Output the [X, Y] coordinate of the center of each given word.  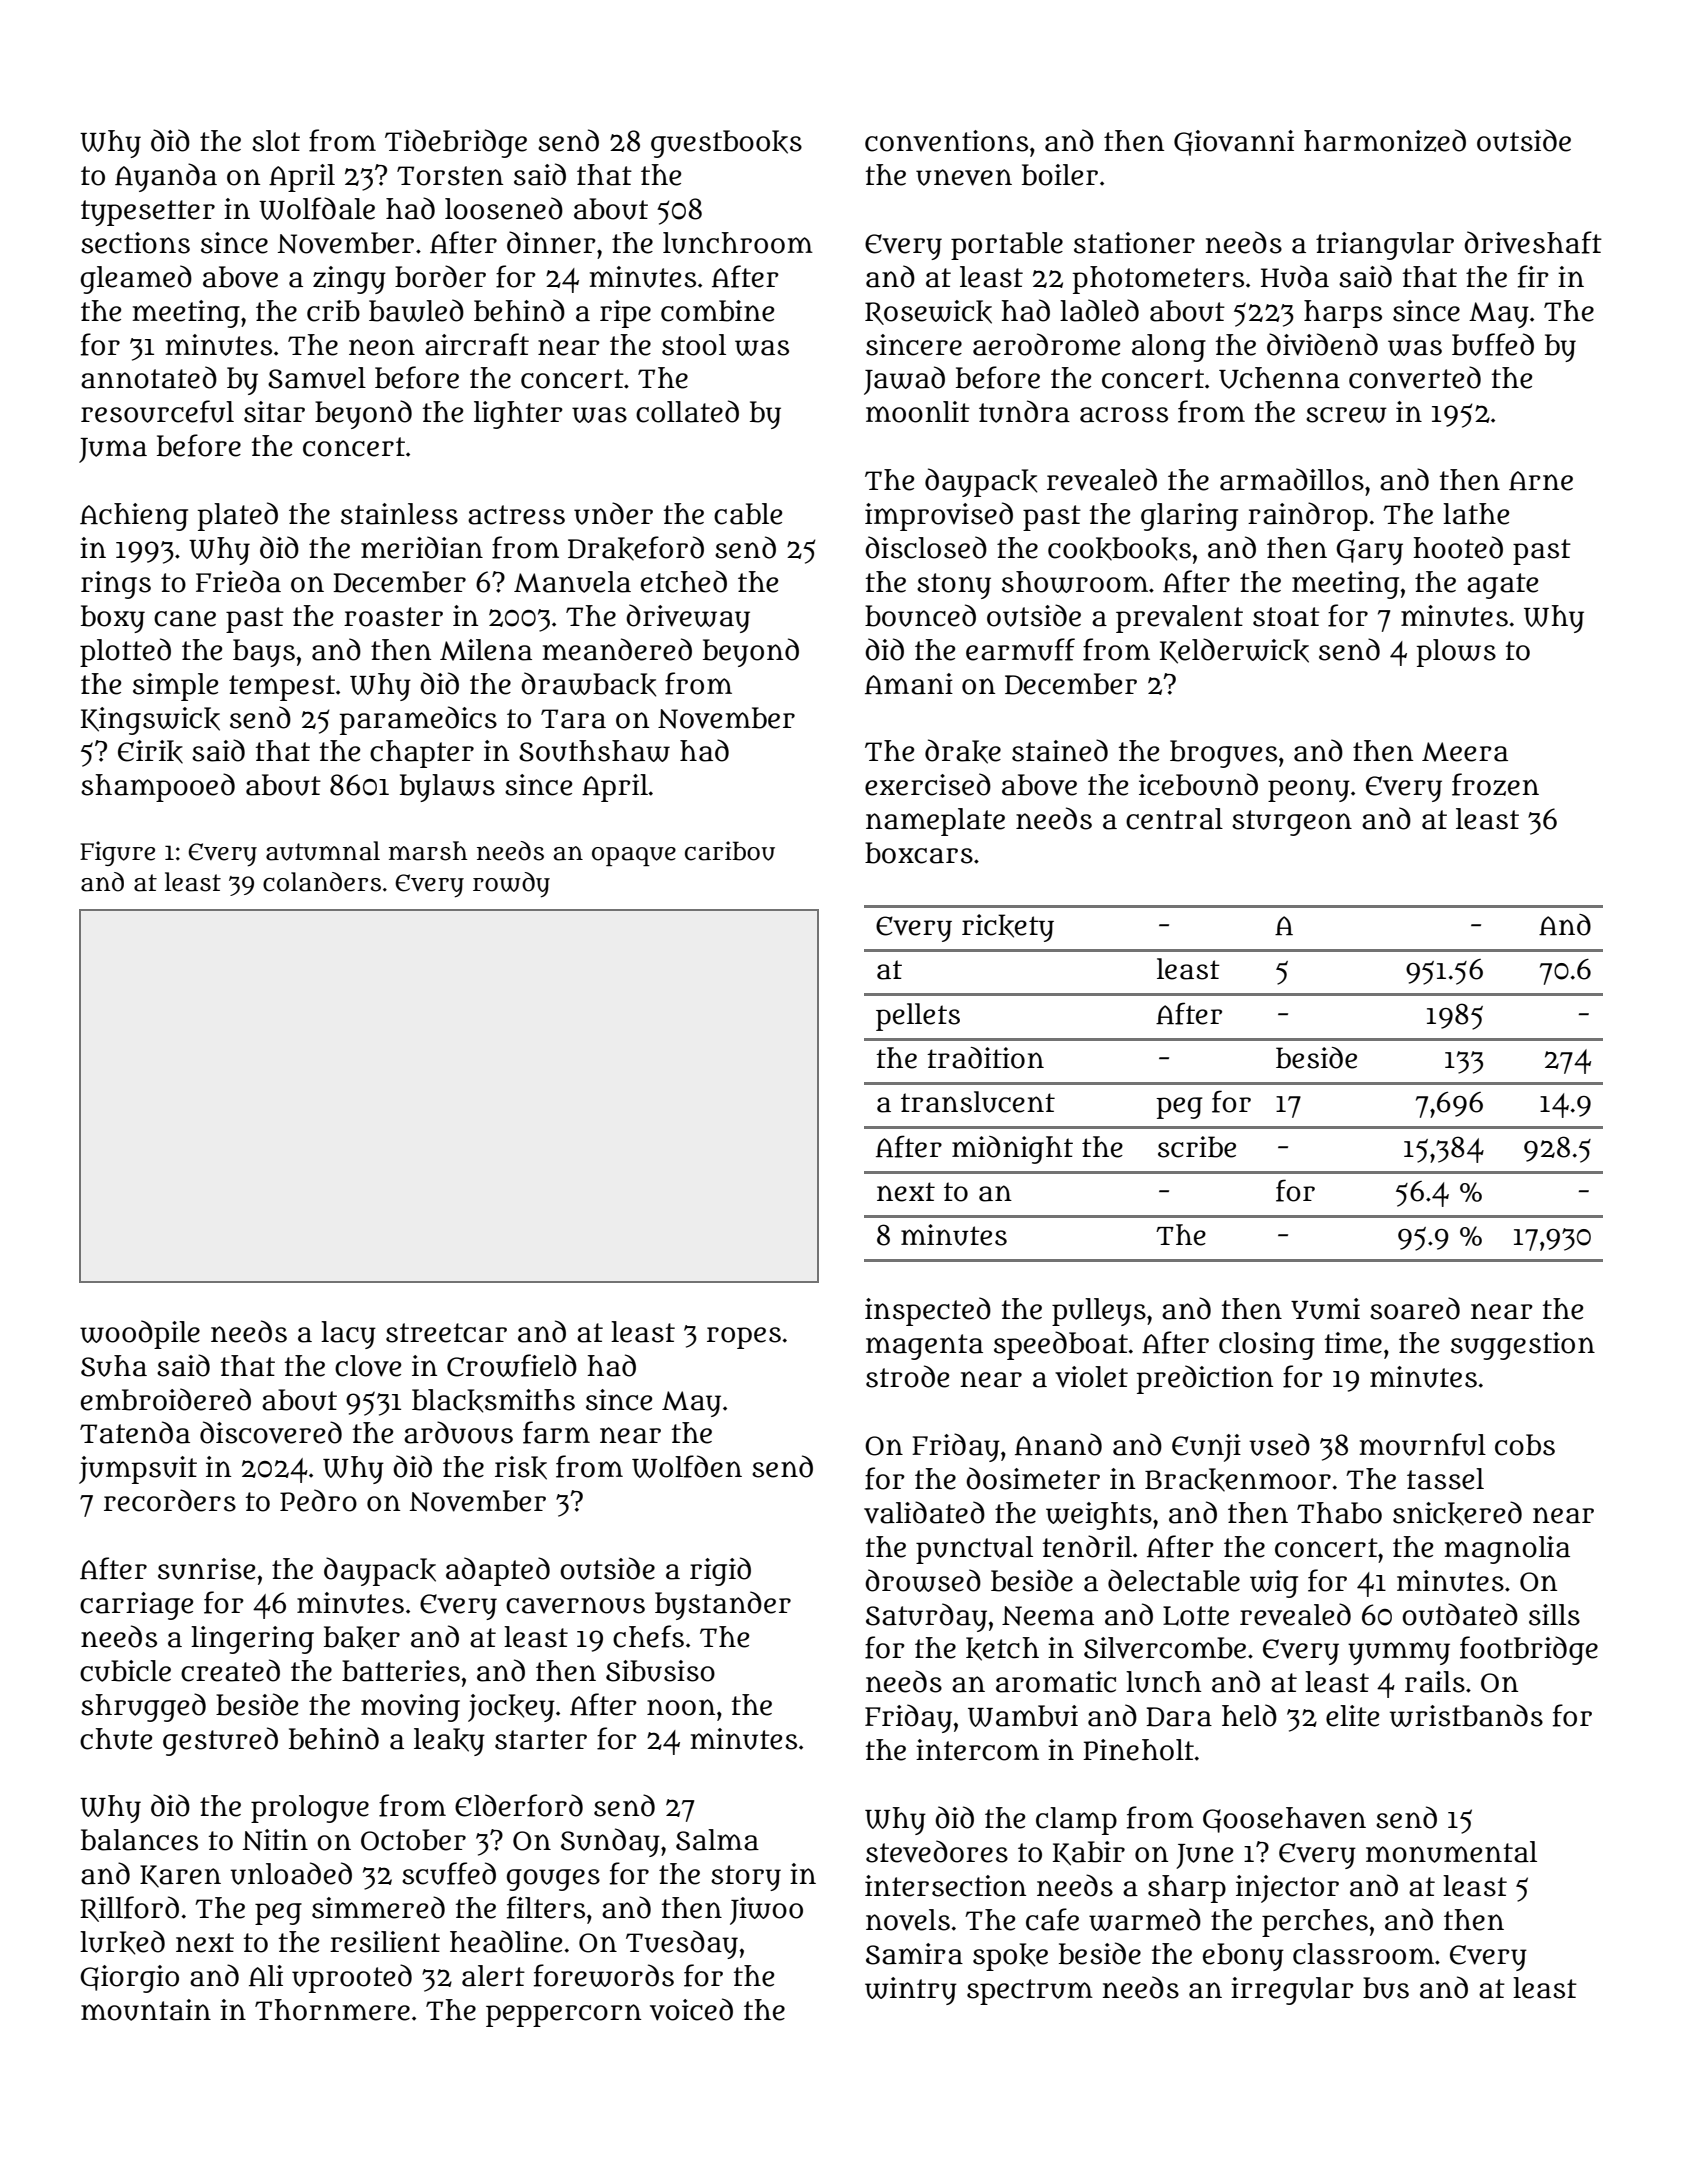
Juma [113, 450]
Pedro [318, 1500]
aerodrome [1046, 344]
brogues [1223, 754]
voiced [691, 2009]
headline [506, 1941]
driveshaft [1533, 242]
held [1249, 1715]
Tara [573, 719]
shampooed [158, 787]
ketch [1002, 1649]
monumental [1451, 1852]
